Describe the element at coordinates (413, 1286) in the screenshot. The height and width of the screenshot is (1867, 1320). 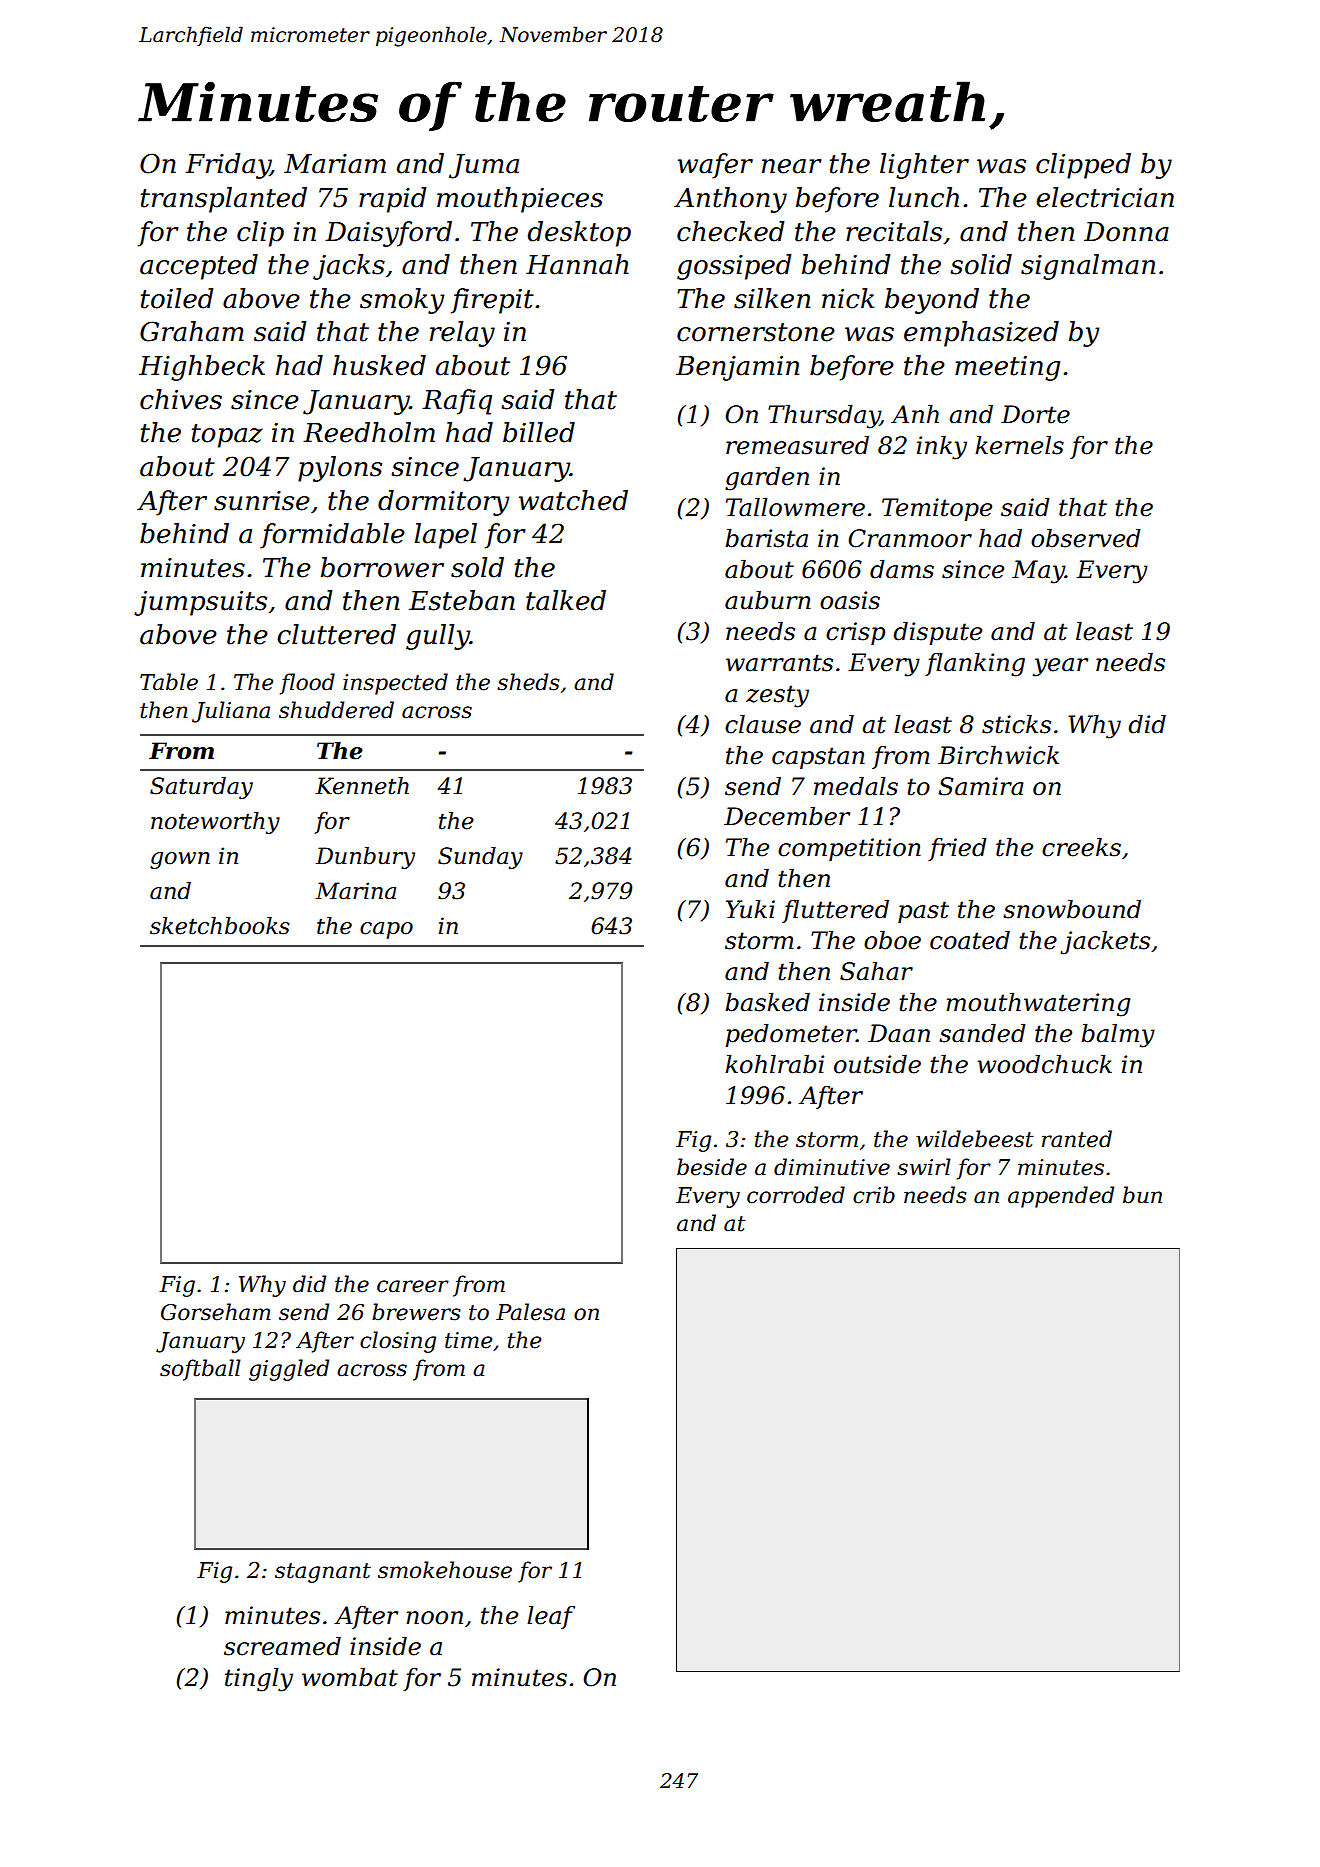
I see `career` at that location.
